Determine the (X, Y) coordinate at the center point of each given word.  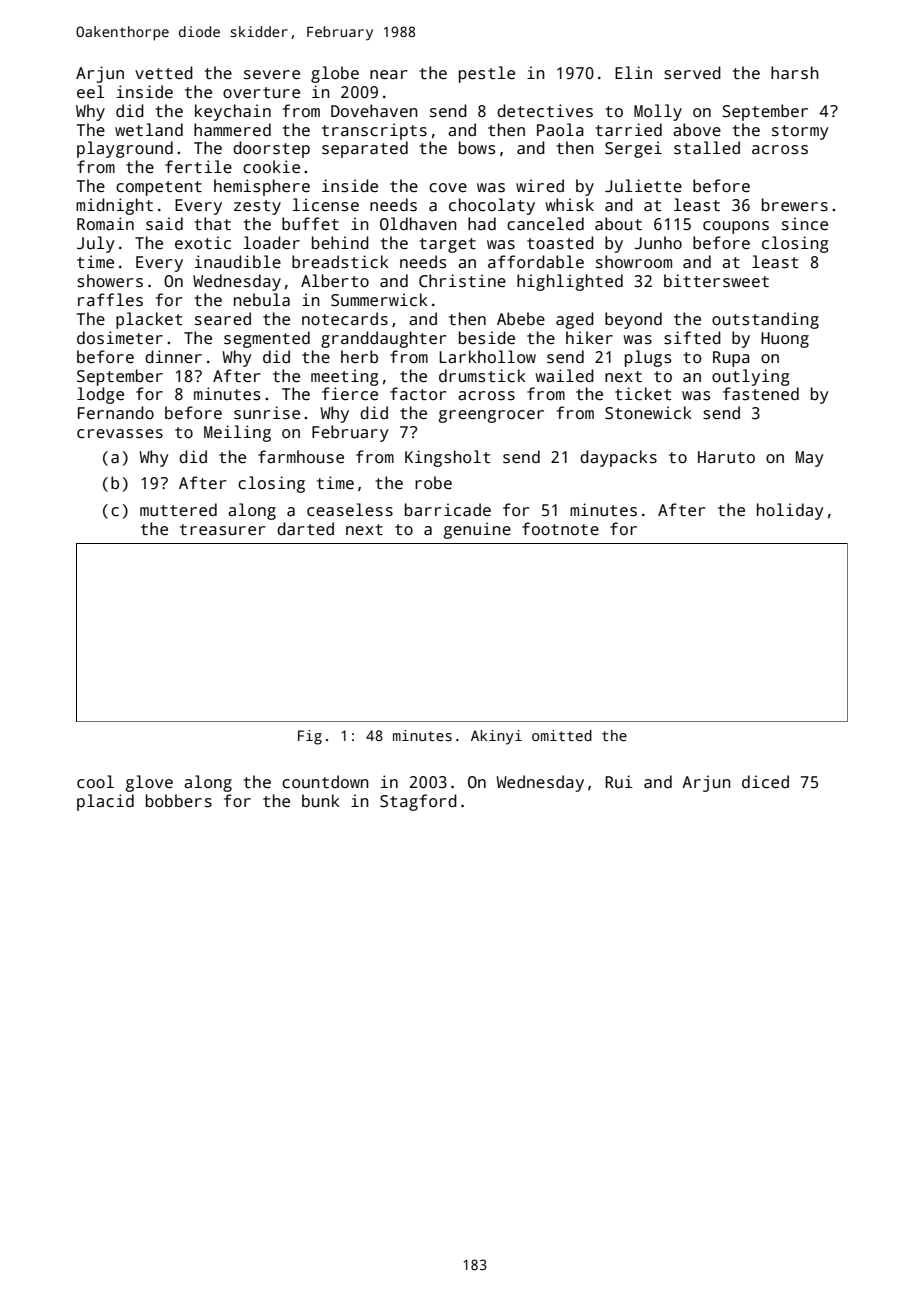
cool (95, 782)
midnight (114, 206)
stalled (707, 148)
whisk (570, 205)
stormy (800, 132)
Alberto (335, 280)
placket (149, 320)
